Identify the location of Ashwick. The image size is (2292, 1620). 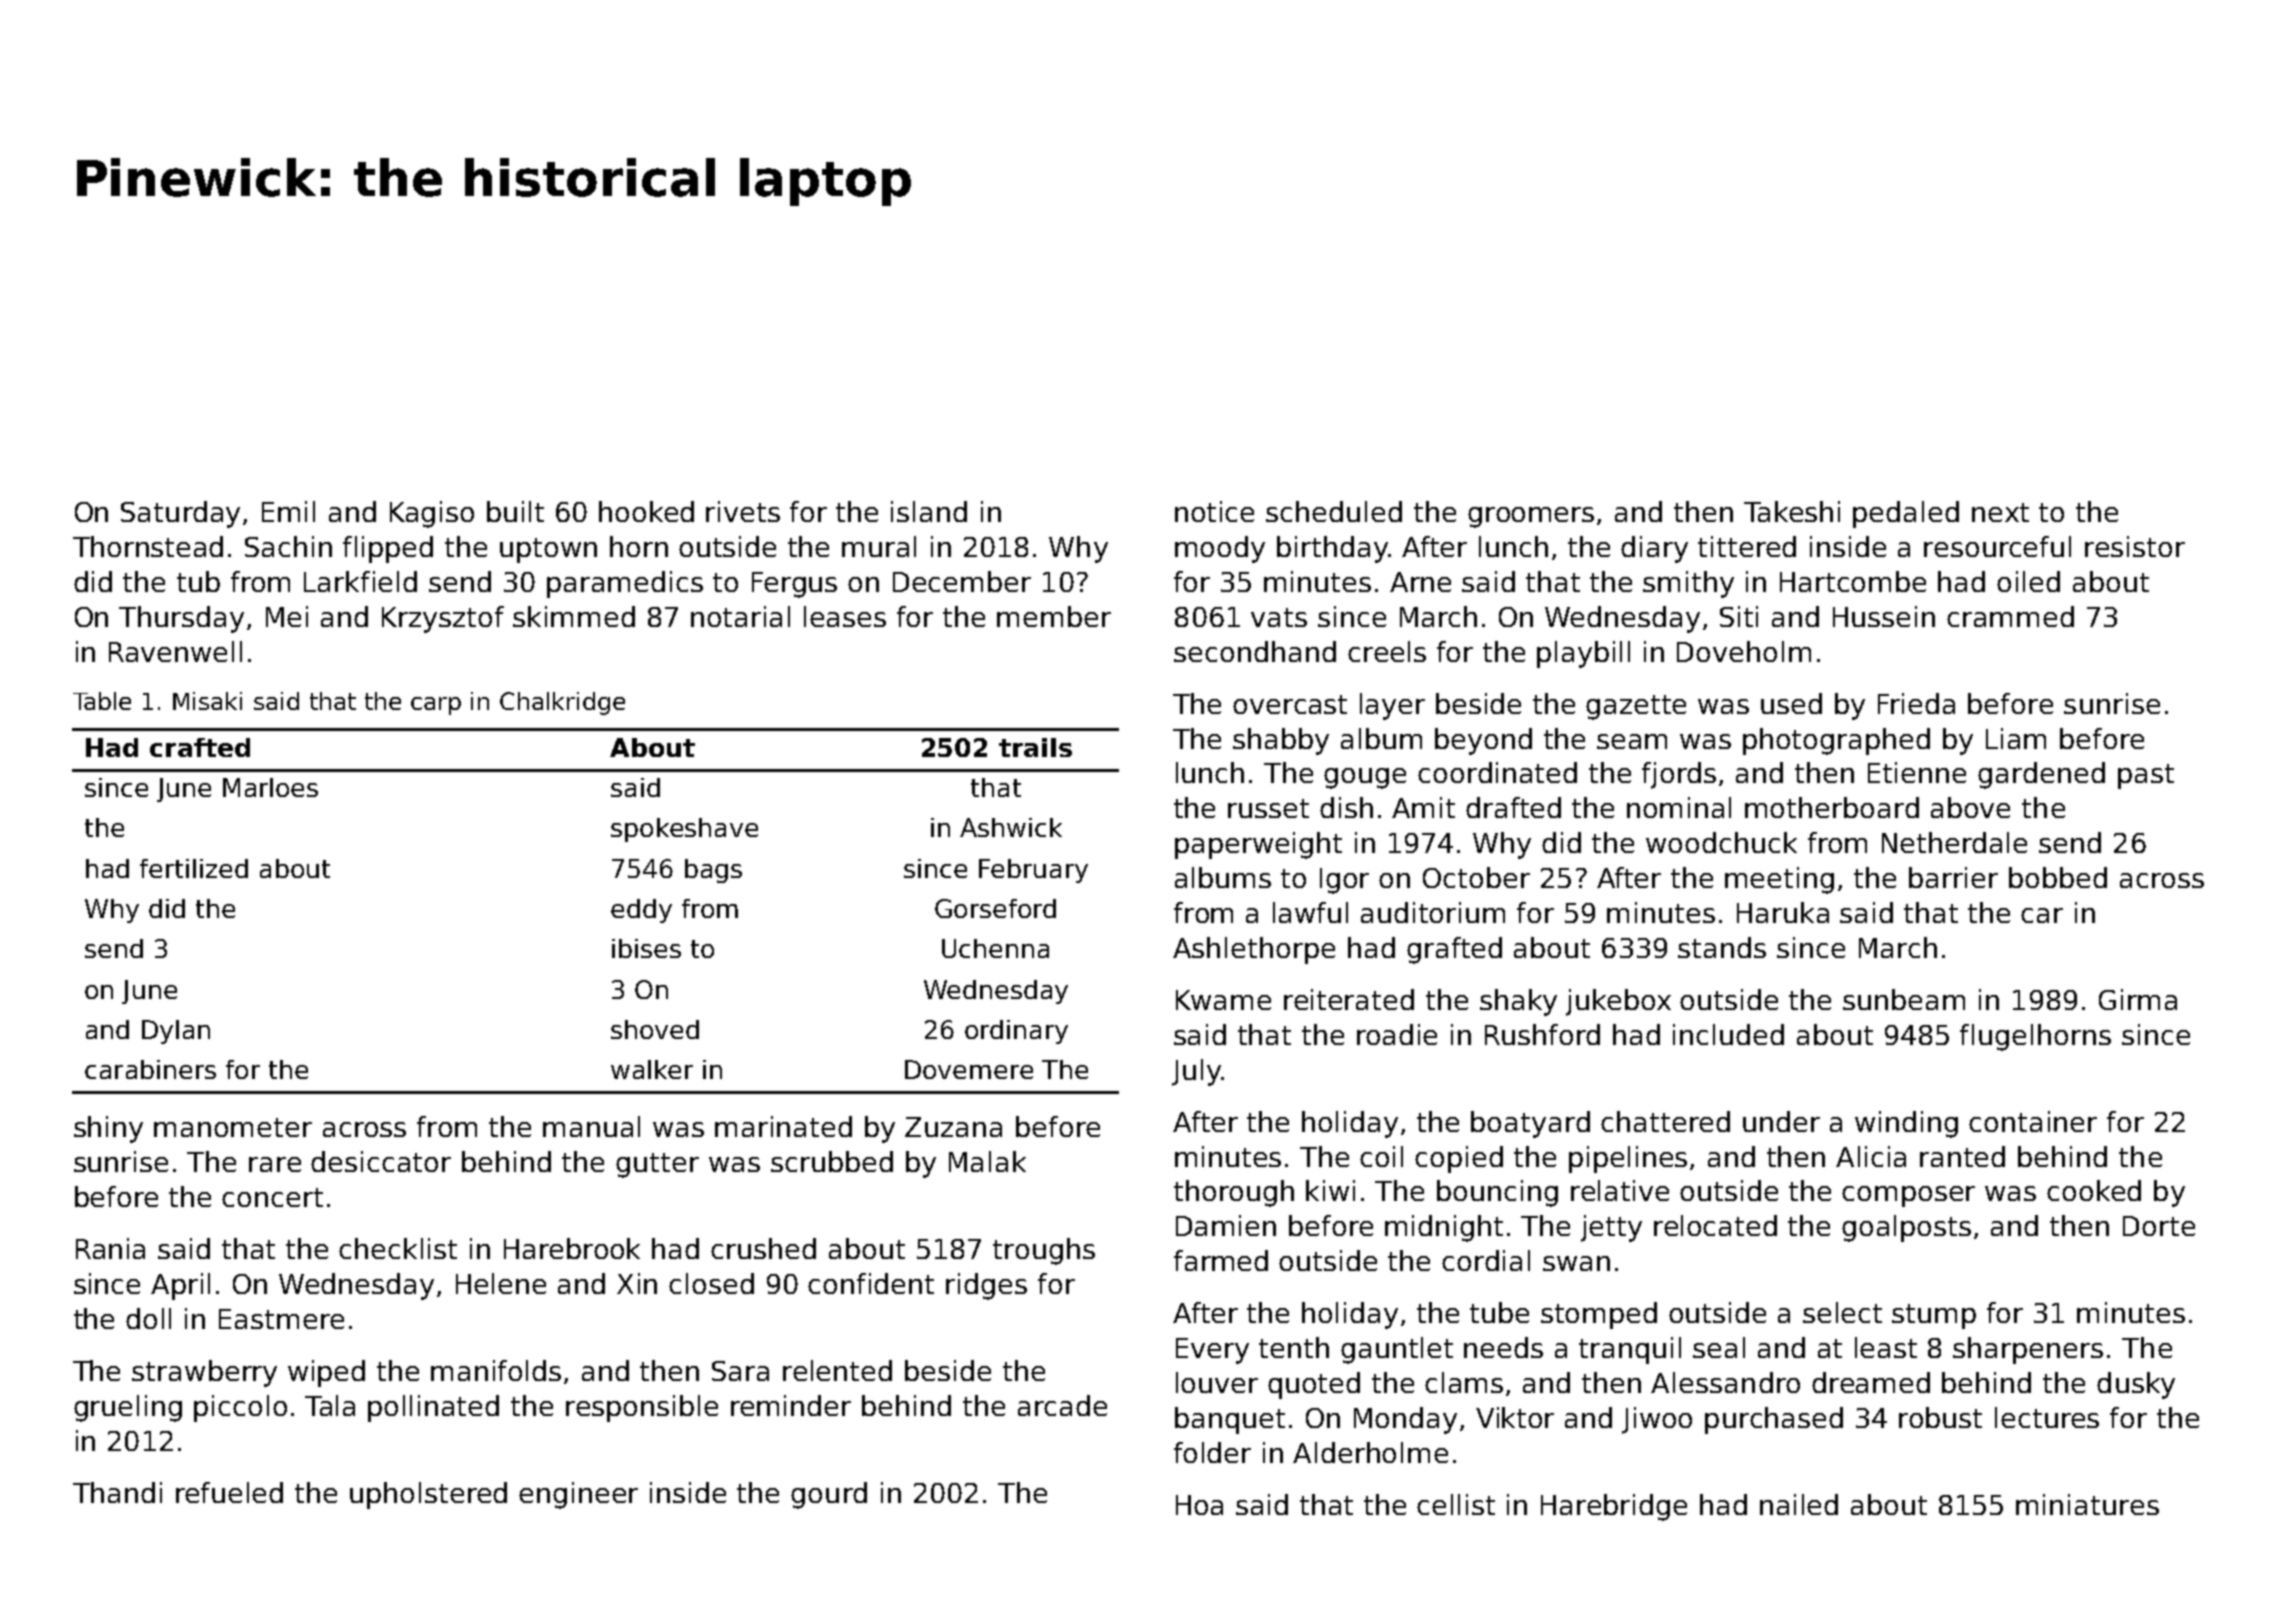
(1011, 827).
